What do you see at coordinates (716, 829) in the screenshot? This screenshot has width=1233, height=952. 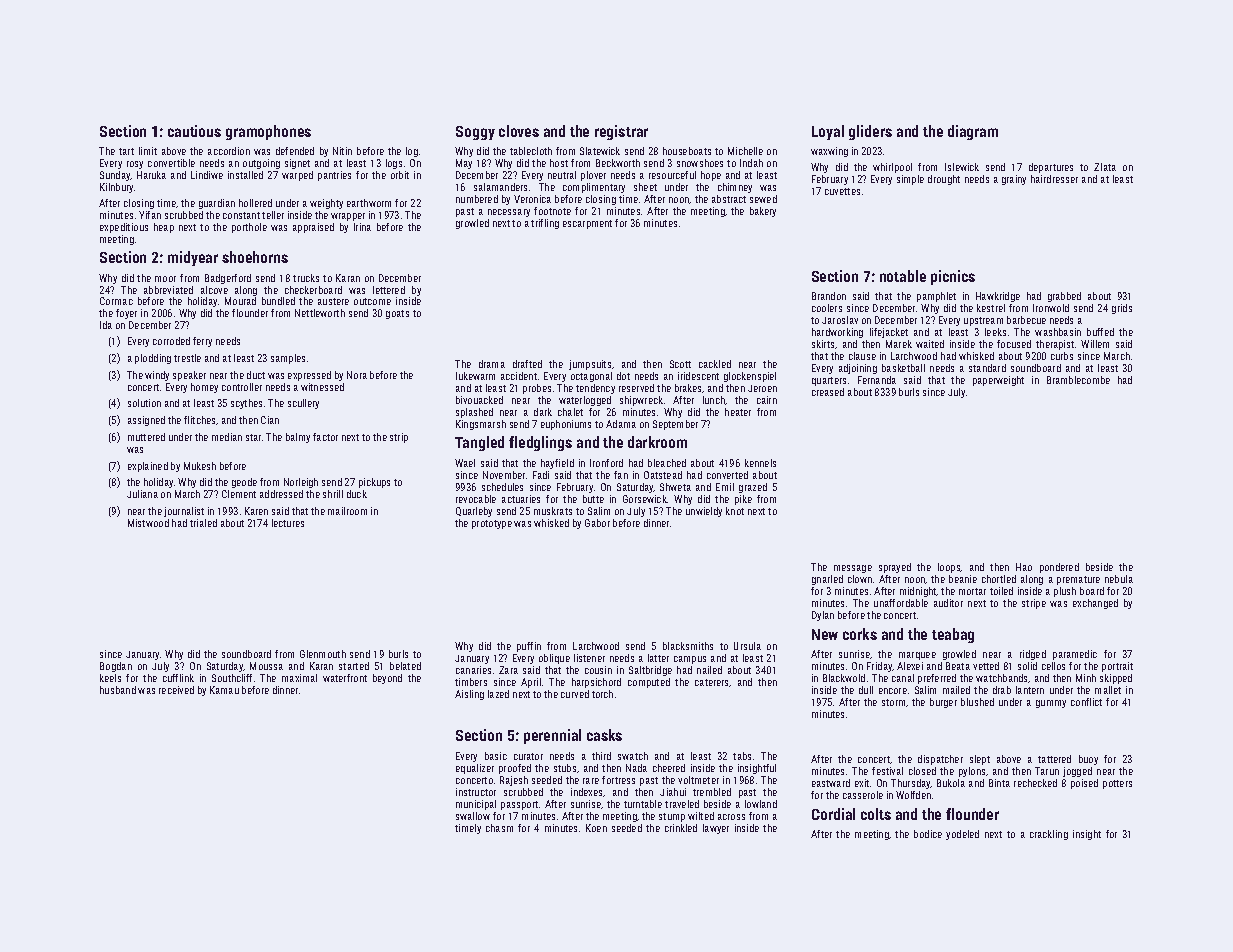 I see `lawyer` at bounding box center [716, 829].
